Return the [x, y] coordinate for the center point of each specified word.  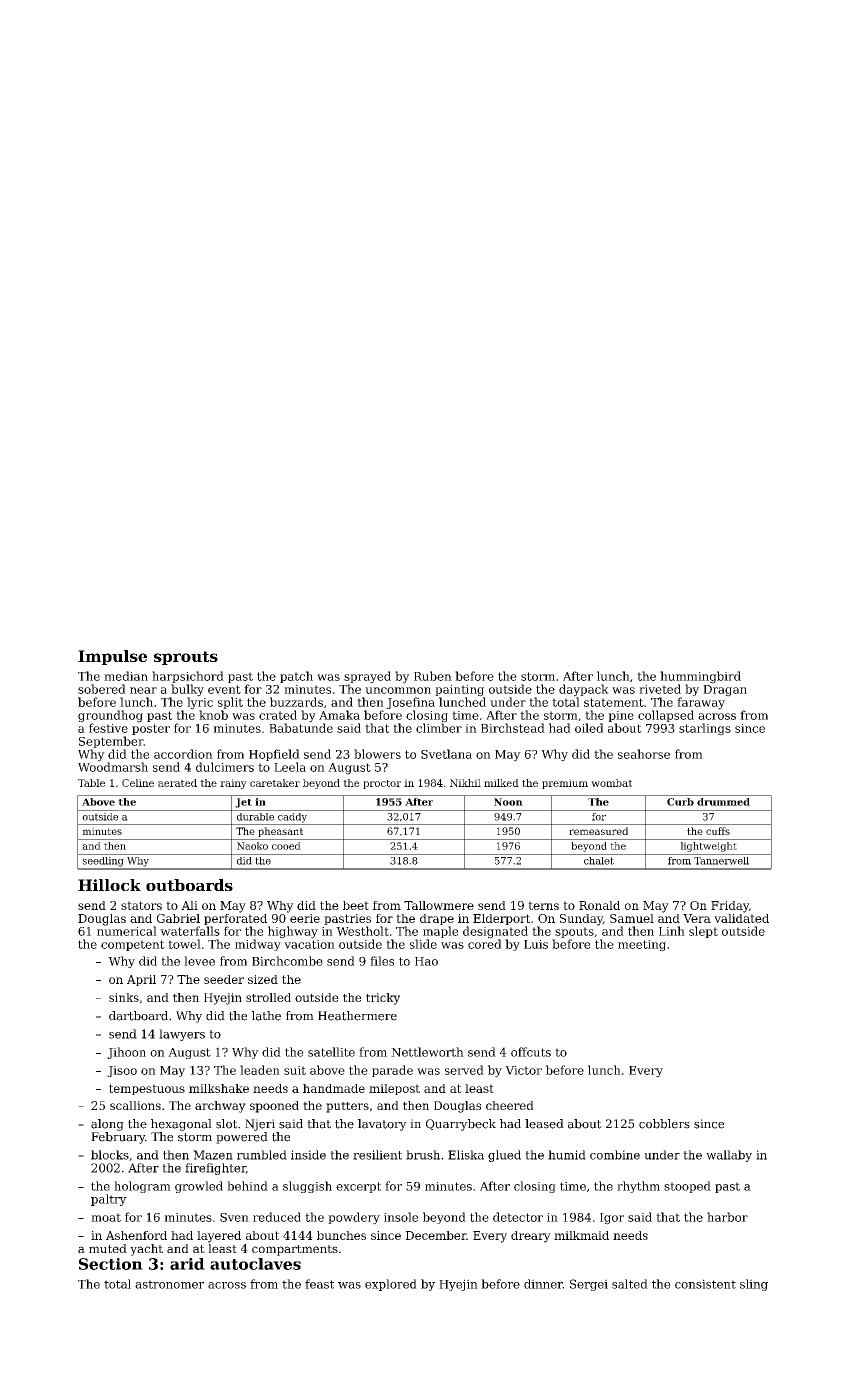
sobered [102, 689]
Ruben [433, 676]
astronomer [169, 1284]
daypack [584, 690]
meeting [642, 946]
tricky [383, 999]
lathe [266, 1016]
